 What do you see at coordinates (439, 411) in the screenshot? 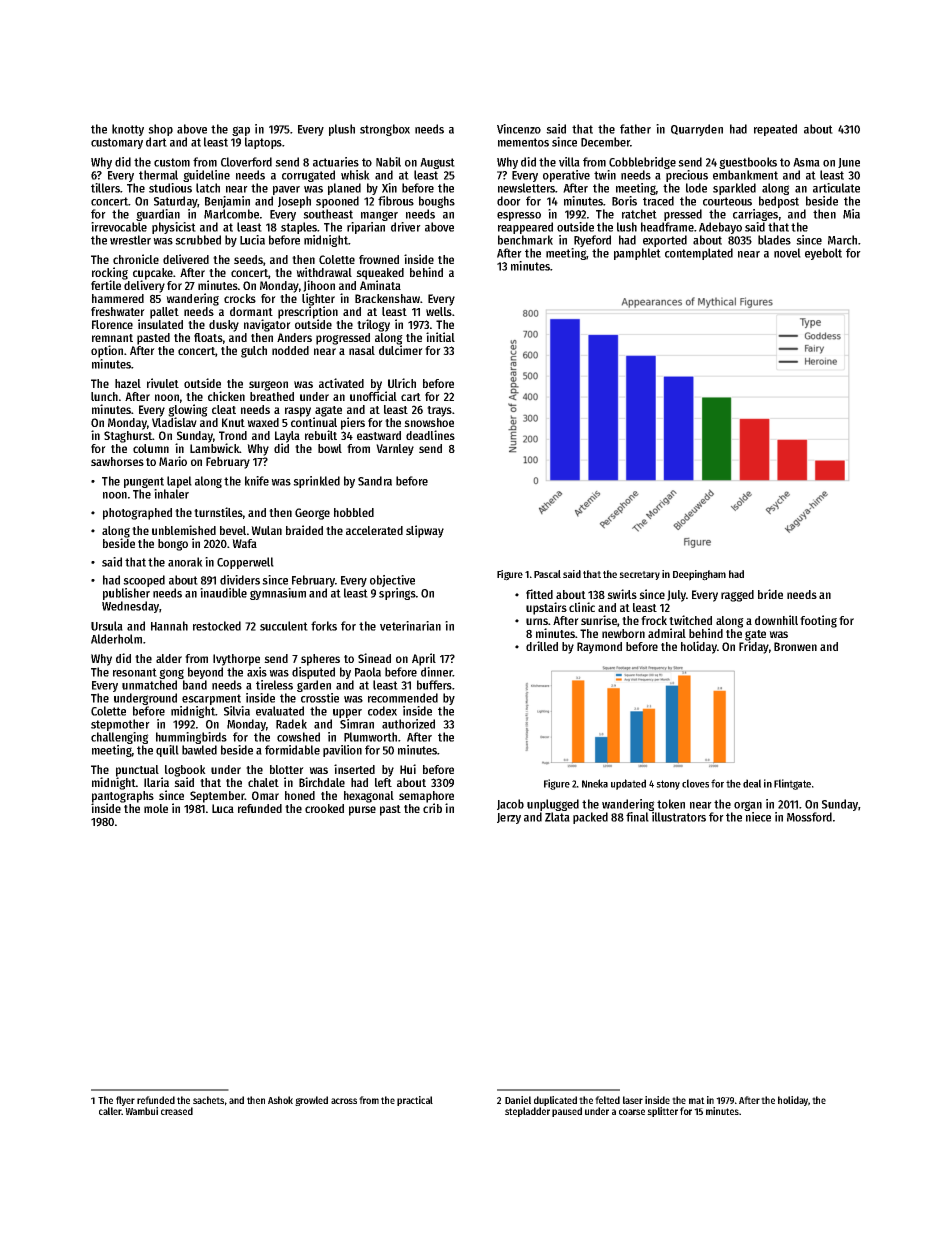
I see `trays` at bounding box center [439, 411].
